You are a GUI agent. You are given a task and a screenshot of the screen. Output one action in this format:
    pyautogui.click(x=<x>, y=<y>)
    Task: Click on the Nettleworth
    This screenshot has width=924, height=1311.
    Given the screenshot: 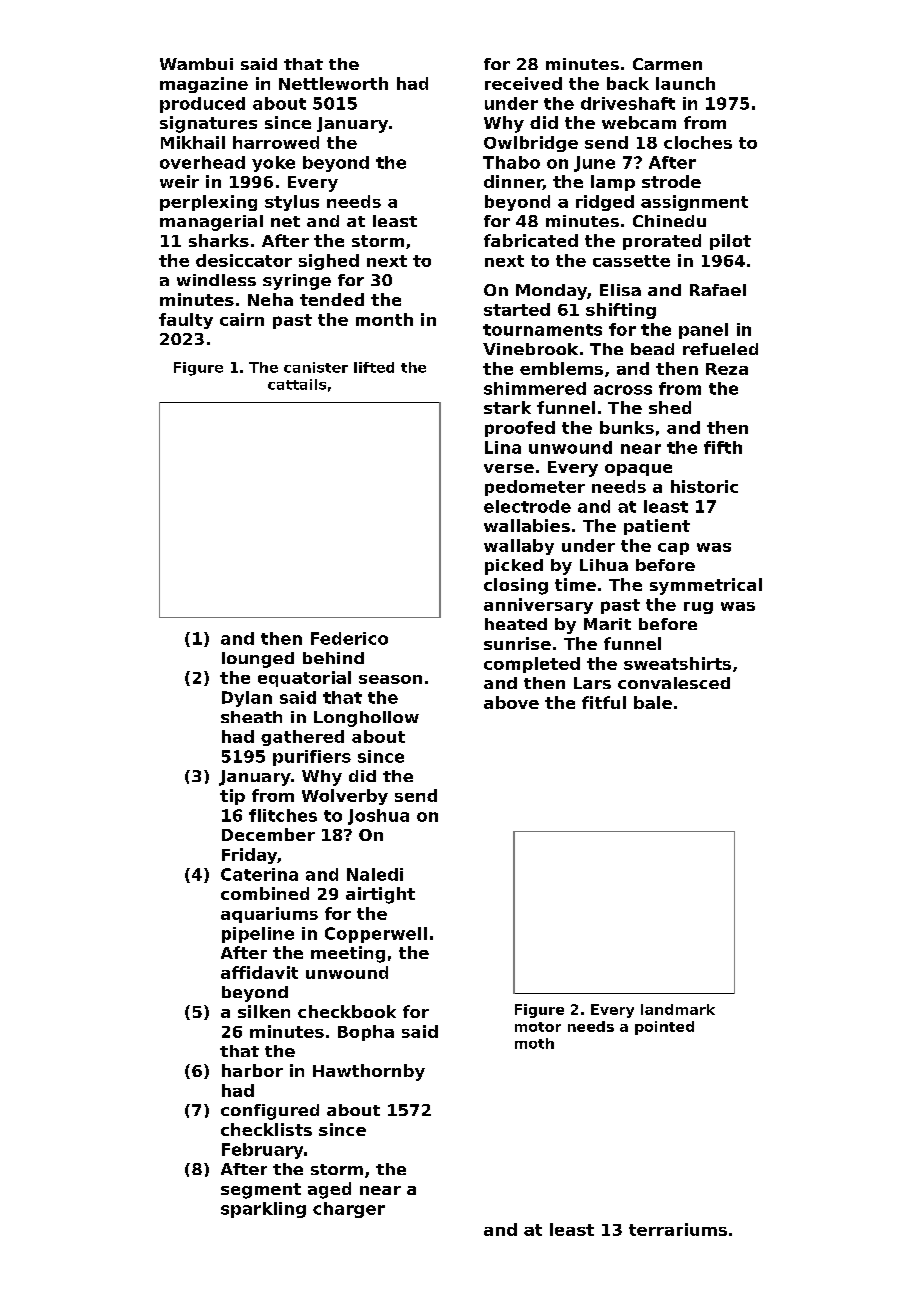 What is the action you would take?
    pyautogui.click(x=333, y=83)
